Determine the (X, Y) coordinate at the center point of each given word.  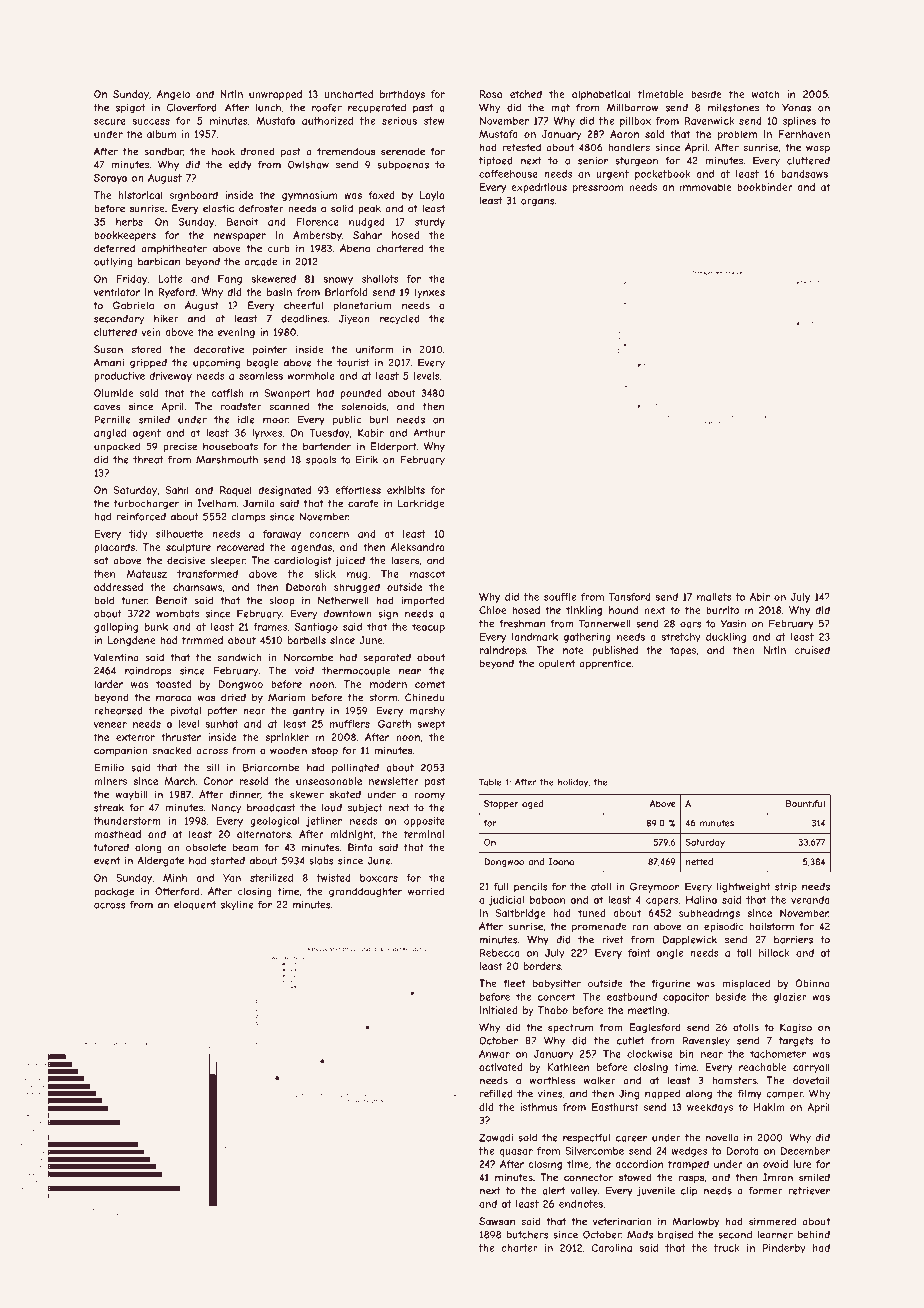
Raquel (236, 491)
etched (526, 94)
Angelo (173, 95)
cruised (812, 650)
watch (765, 94)
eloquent (195, 906)
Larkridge (421, 504)
